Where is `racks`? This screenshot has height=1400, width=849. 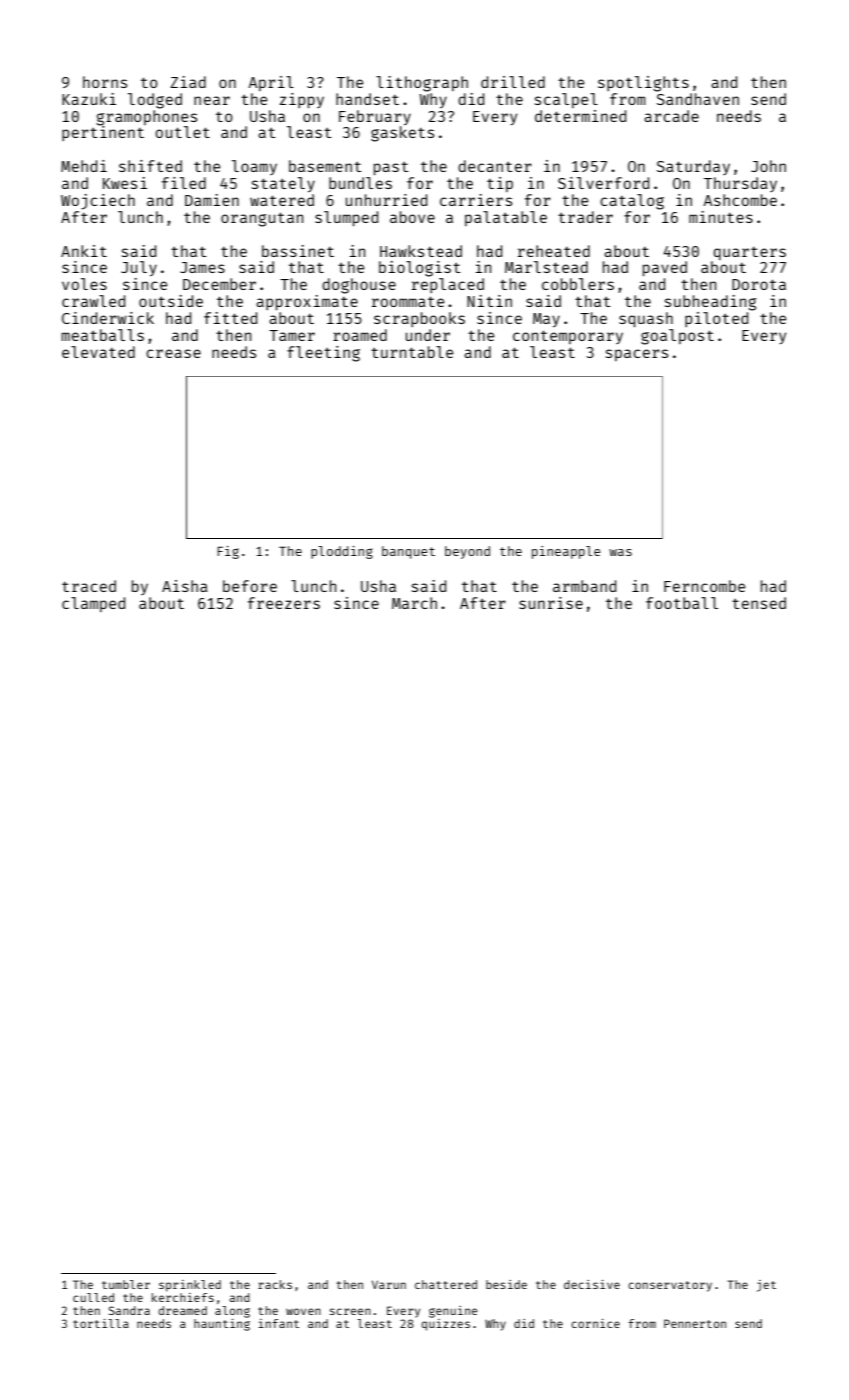
racks is located at coordinates (275, 1284).
